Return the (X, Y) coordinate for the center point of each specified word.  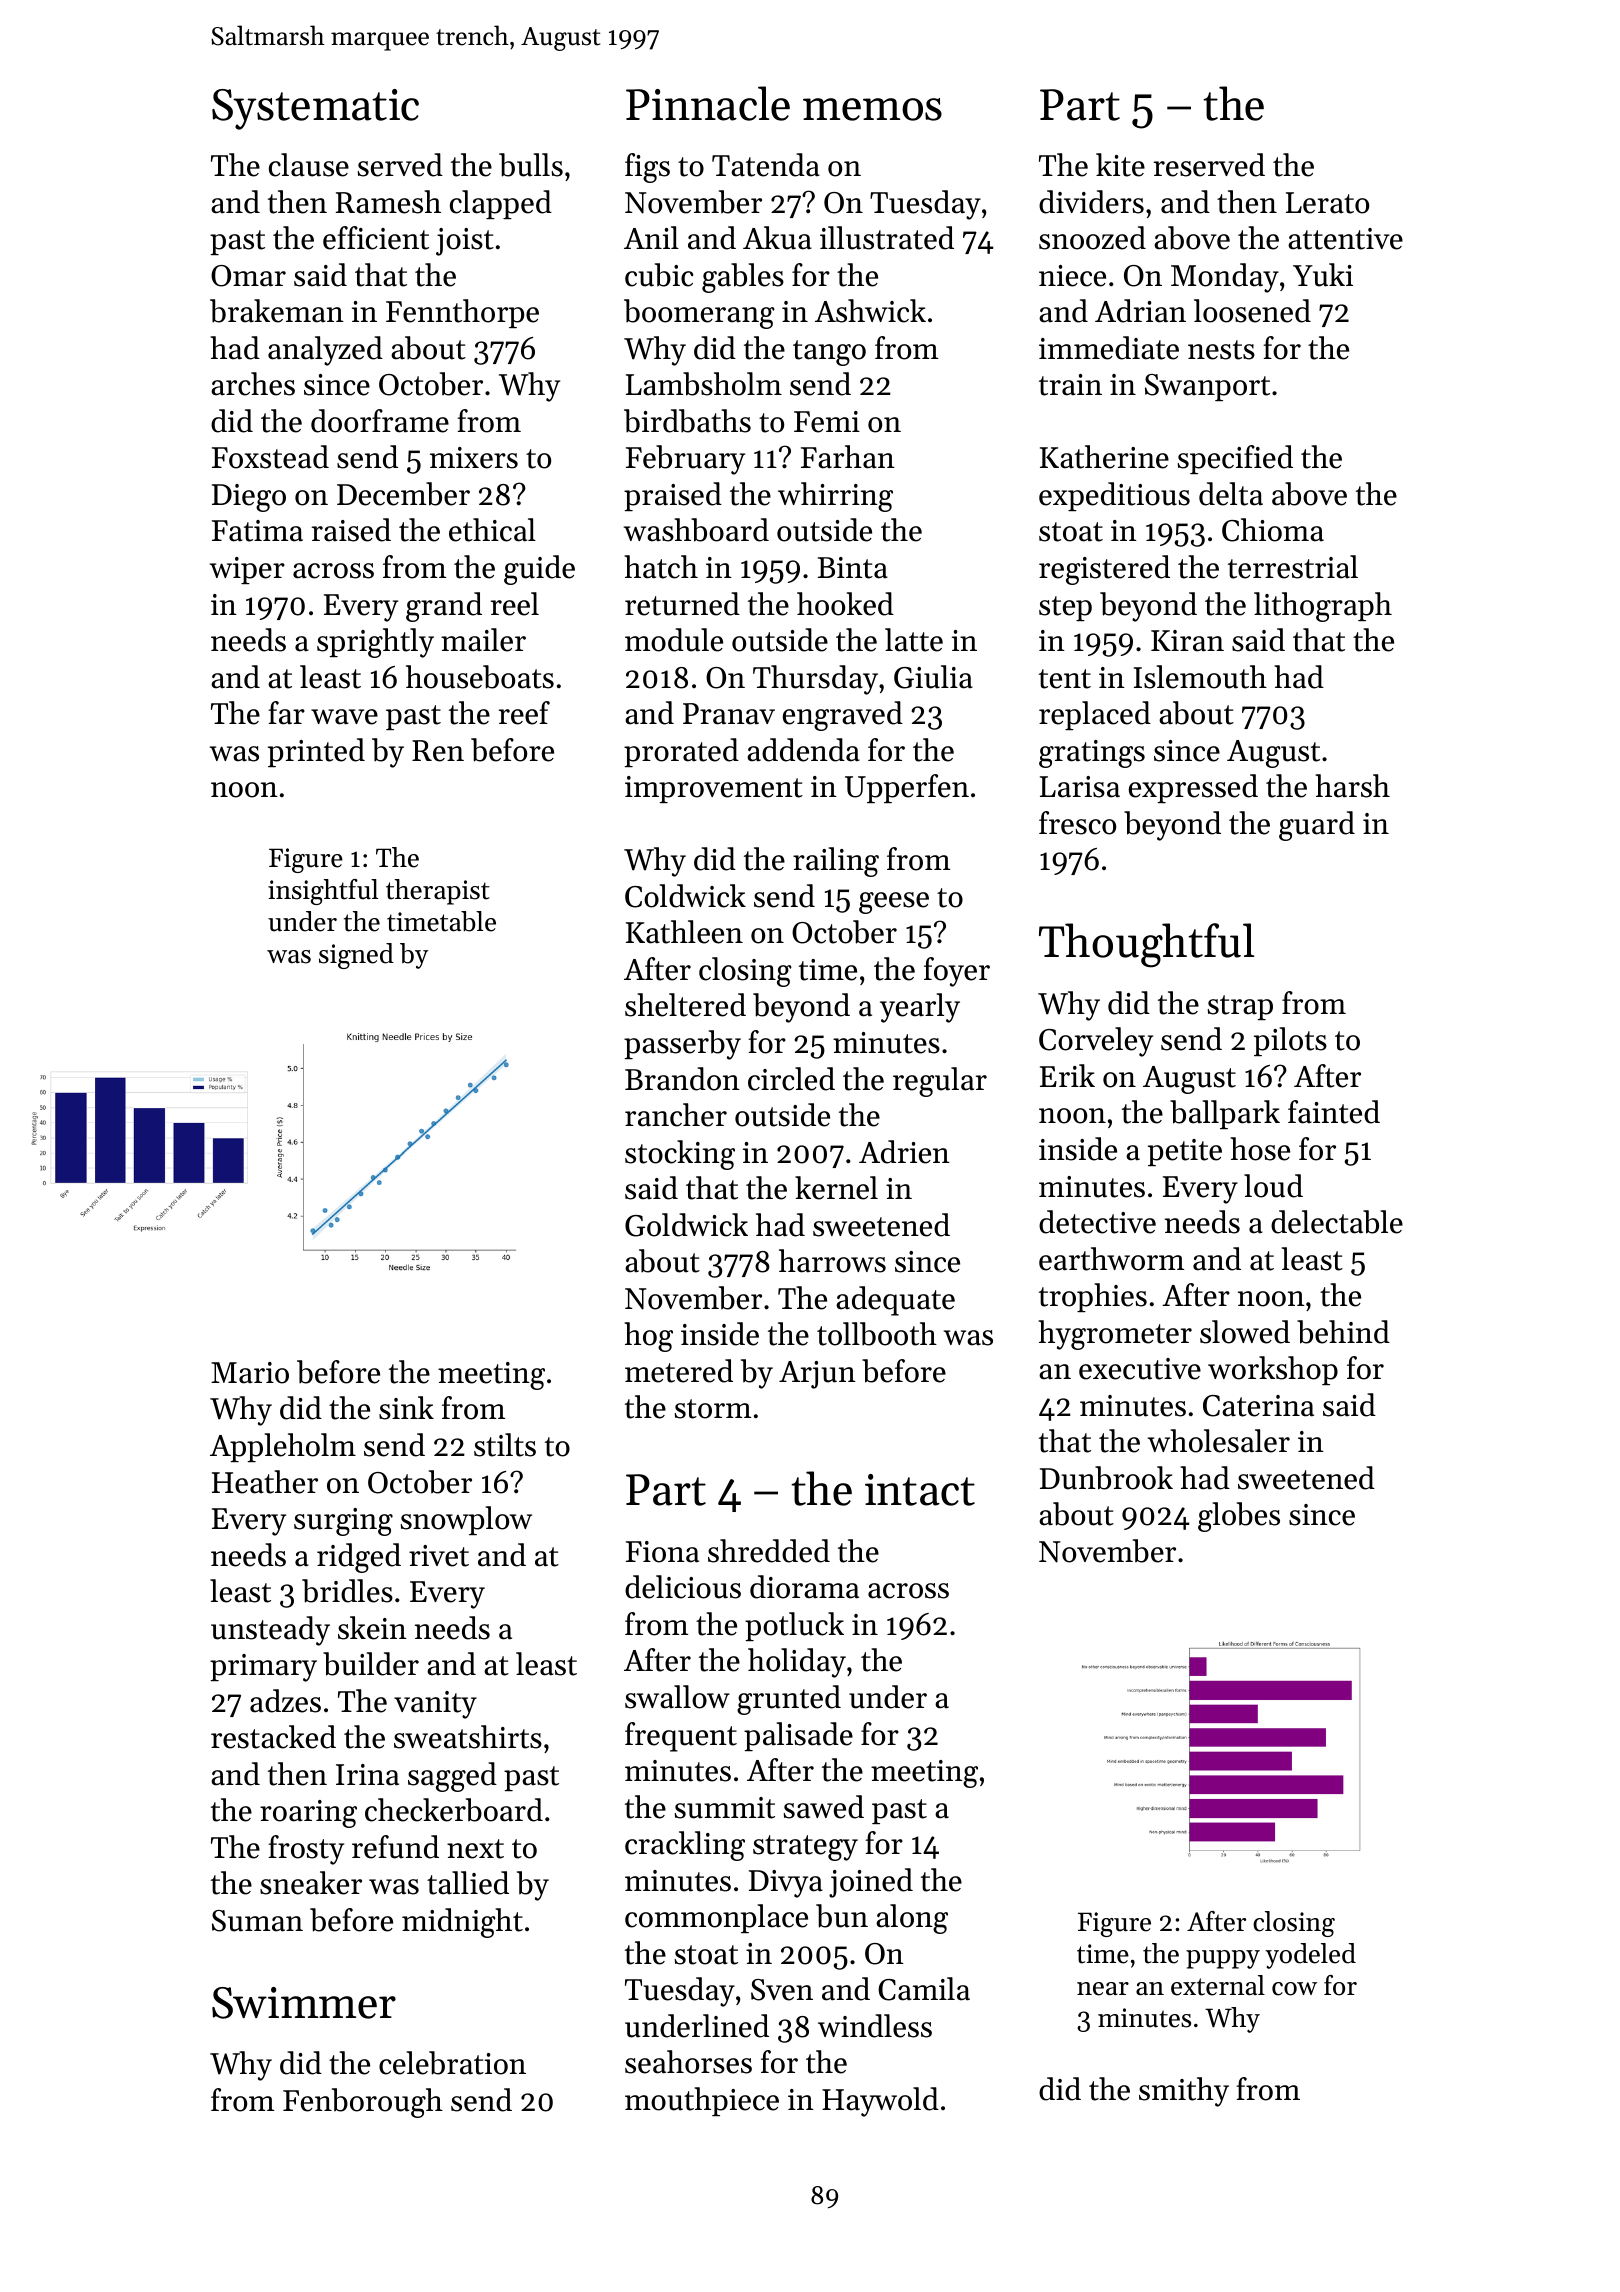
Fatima (257, 531)
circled (791, 1079)
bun (842, 1916)
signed (356, 956)
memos (872, 109)
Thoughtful (1146, 945)
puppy (1223, 1959)
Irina (367, 1775)
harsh (1352, 786)
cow (1294, 1989)
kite (1120, 165)
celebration (452, 2063)
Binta (853, 568)
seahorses (688, 2062)
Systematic (315, 109)
